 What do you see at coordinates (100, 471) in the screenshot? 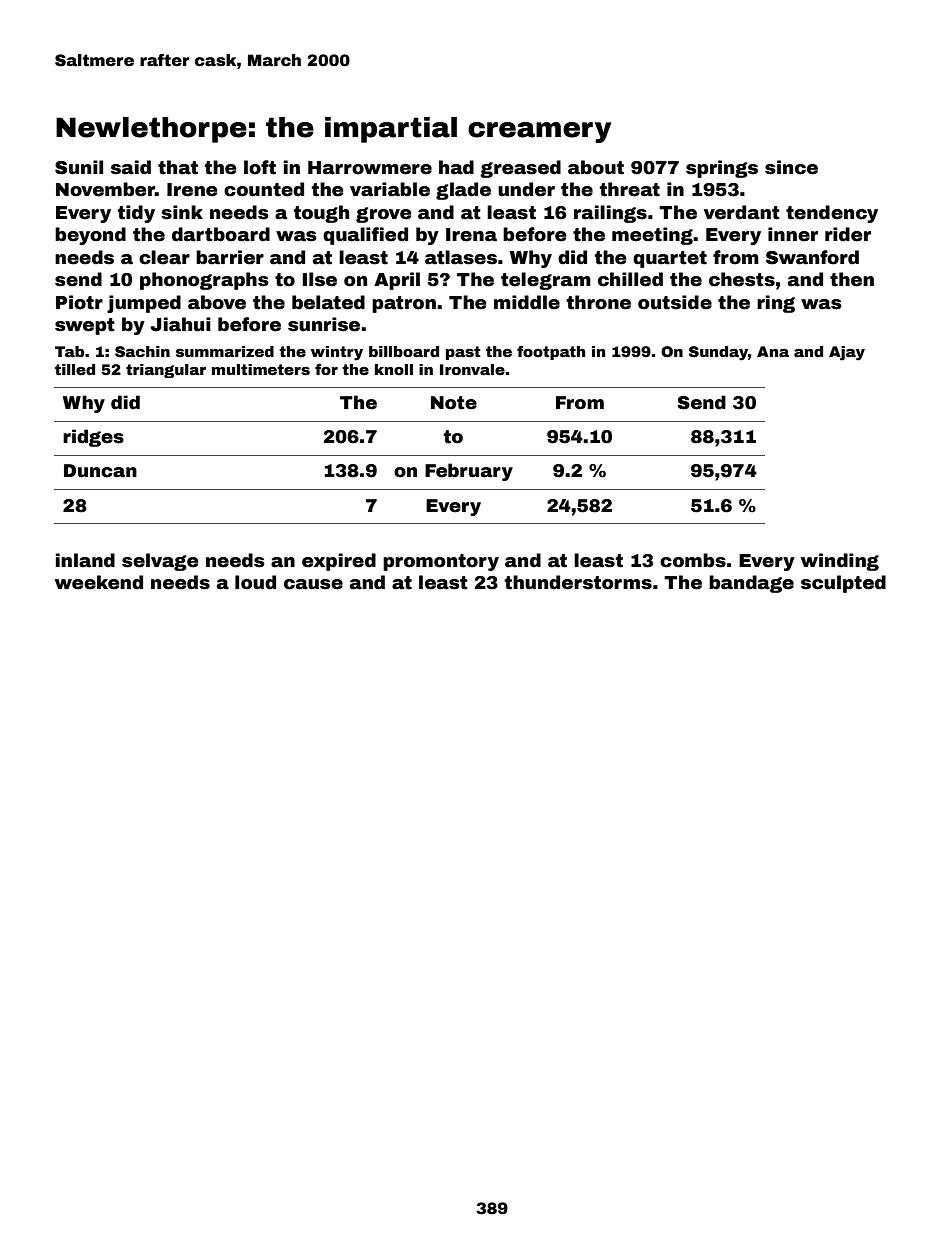
I see `Duncan` at bounding box center [100, 471].
